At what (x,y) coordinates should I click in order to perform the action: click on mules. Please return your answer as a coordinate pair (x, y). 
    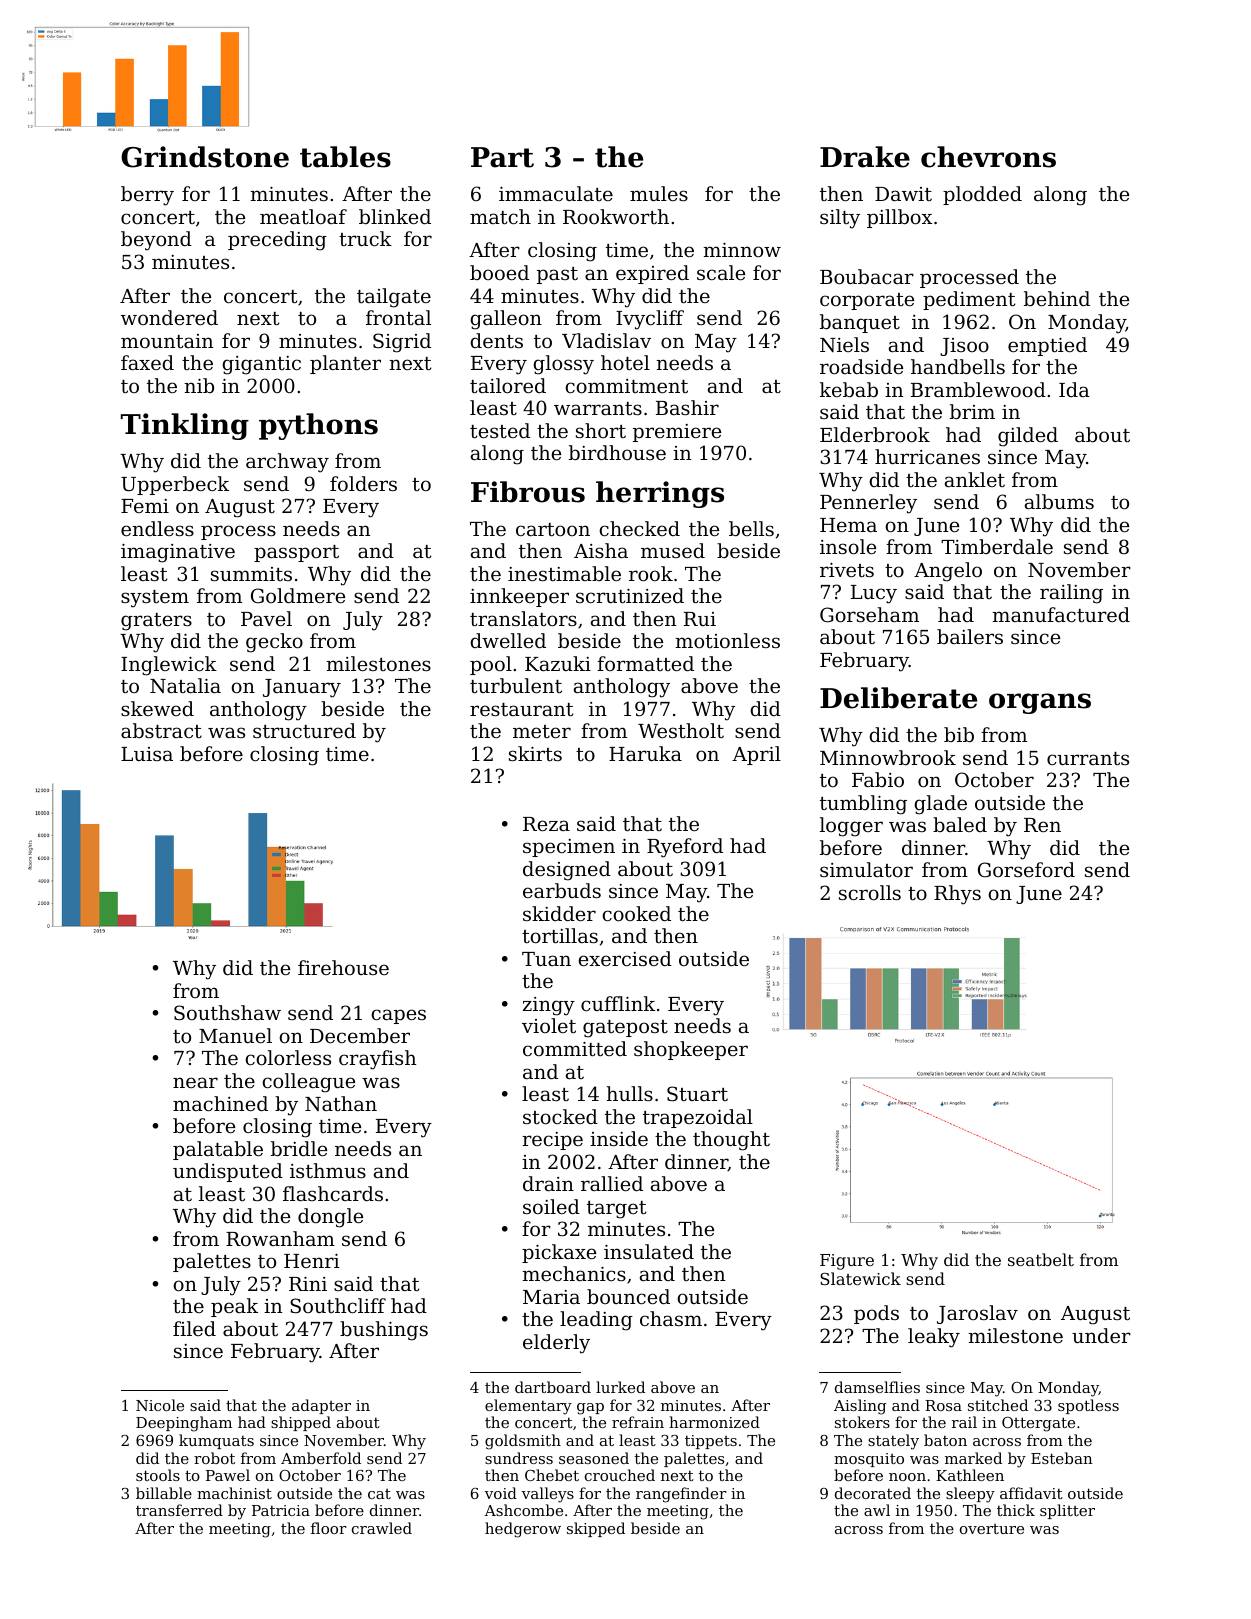
    Looking at the image, I should click on (659, 193).
